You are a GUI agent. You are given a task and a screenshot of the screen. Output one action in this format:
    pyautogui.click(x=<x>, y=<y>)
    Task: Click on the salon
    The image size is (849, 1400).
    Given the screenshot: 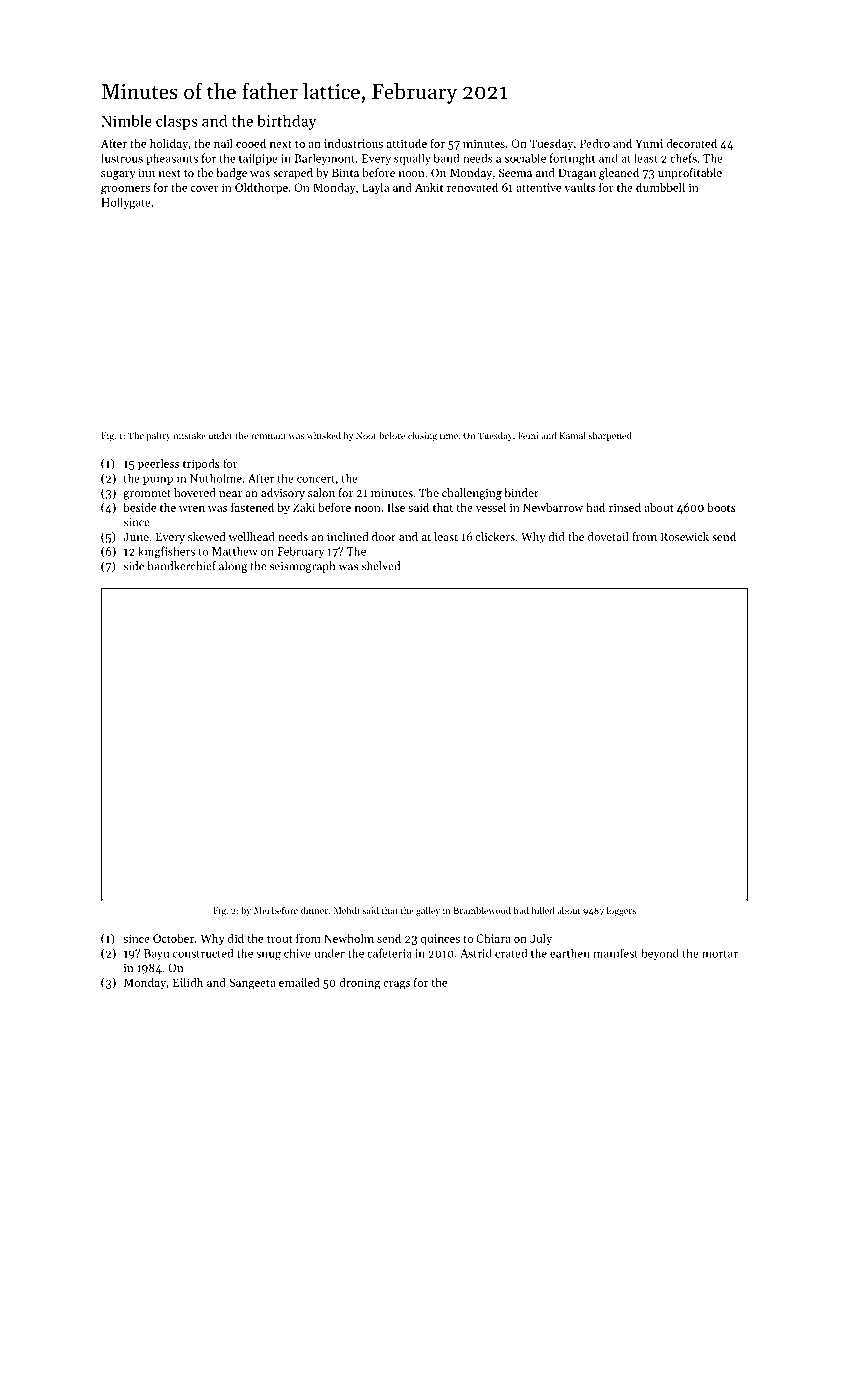 What is the action you would take?
    pyautogui.click(x=321, y=492)
